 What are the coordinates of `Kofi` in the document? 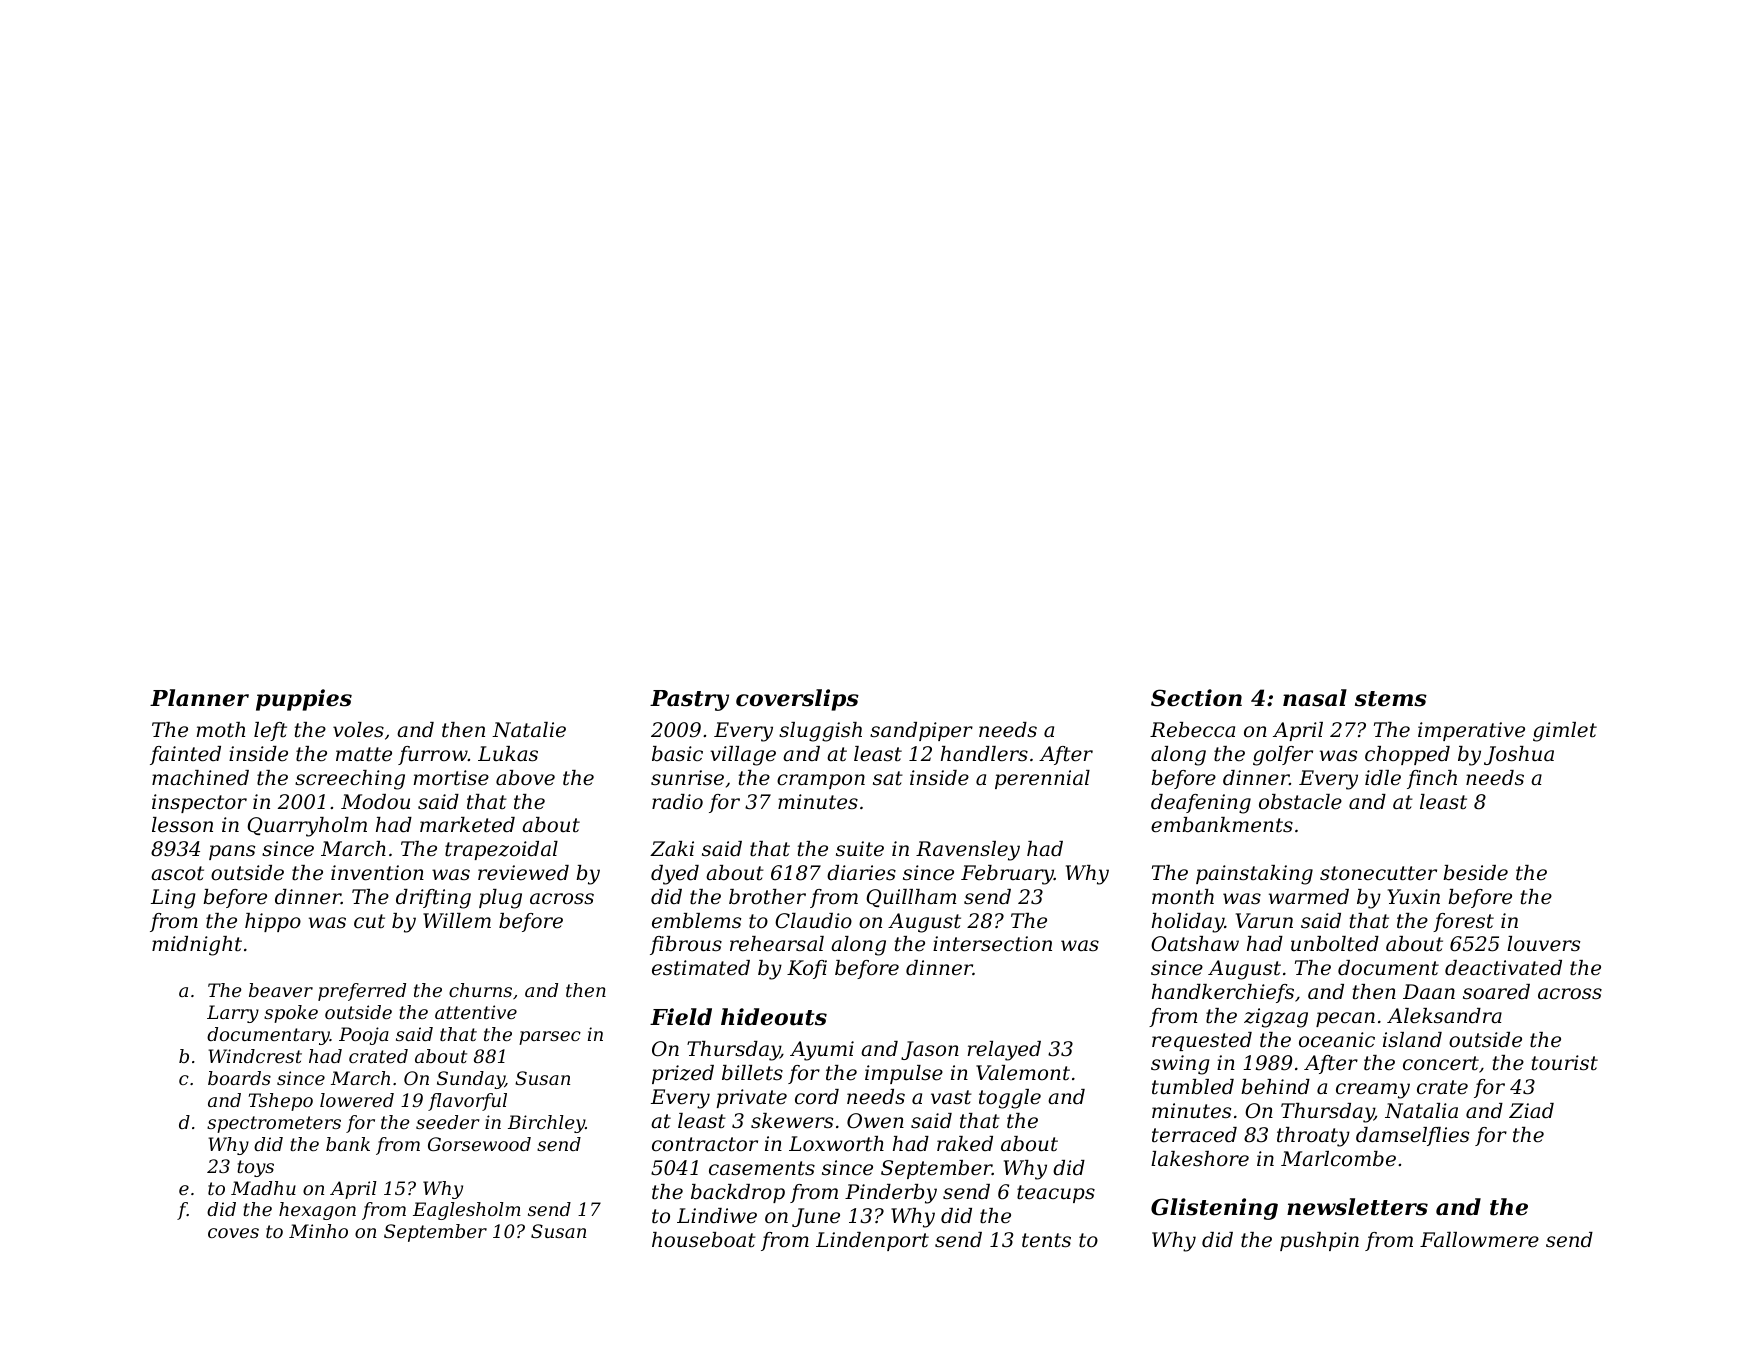 It's located at (807, 969).
